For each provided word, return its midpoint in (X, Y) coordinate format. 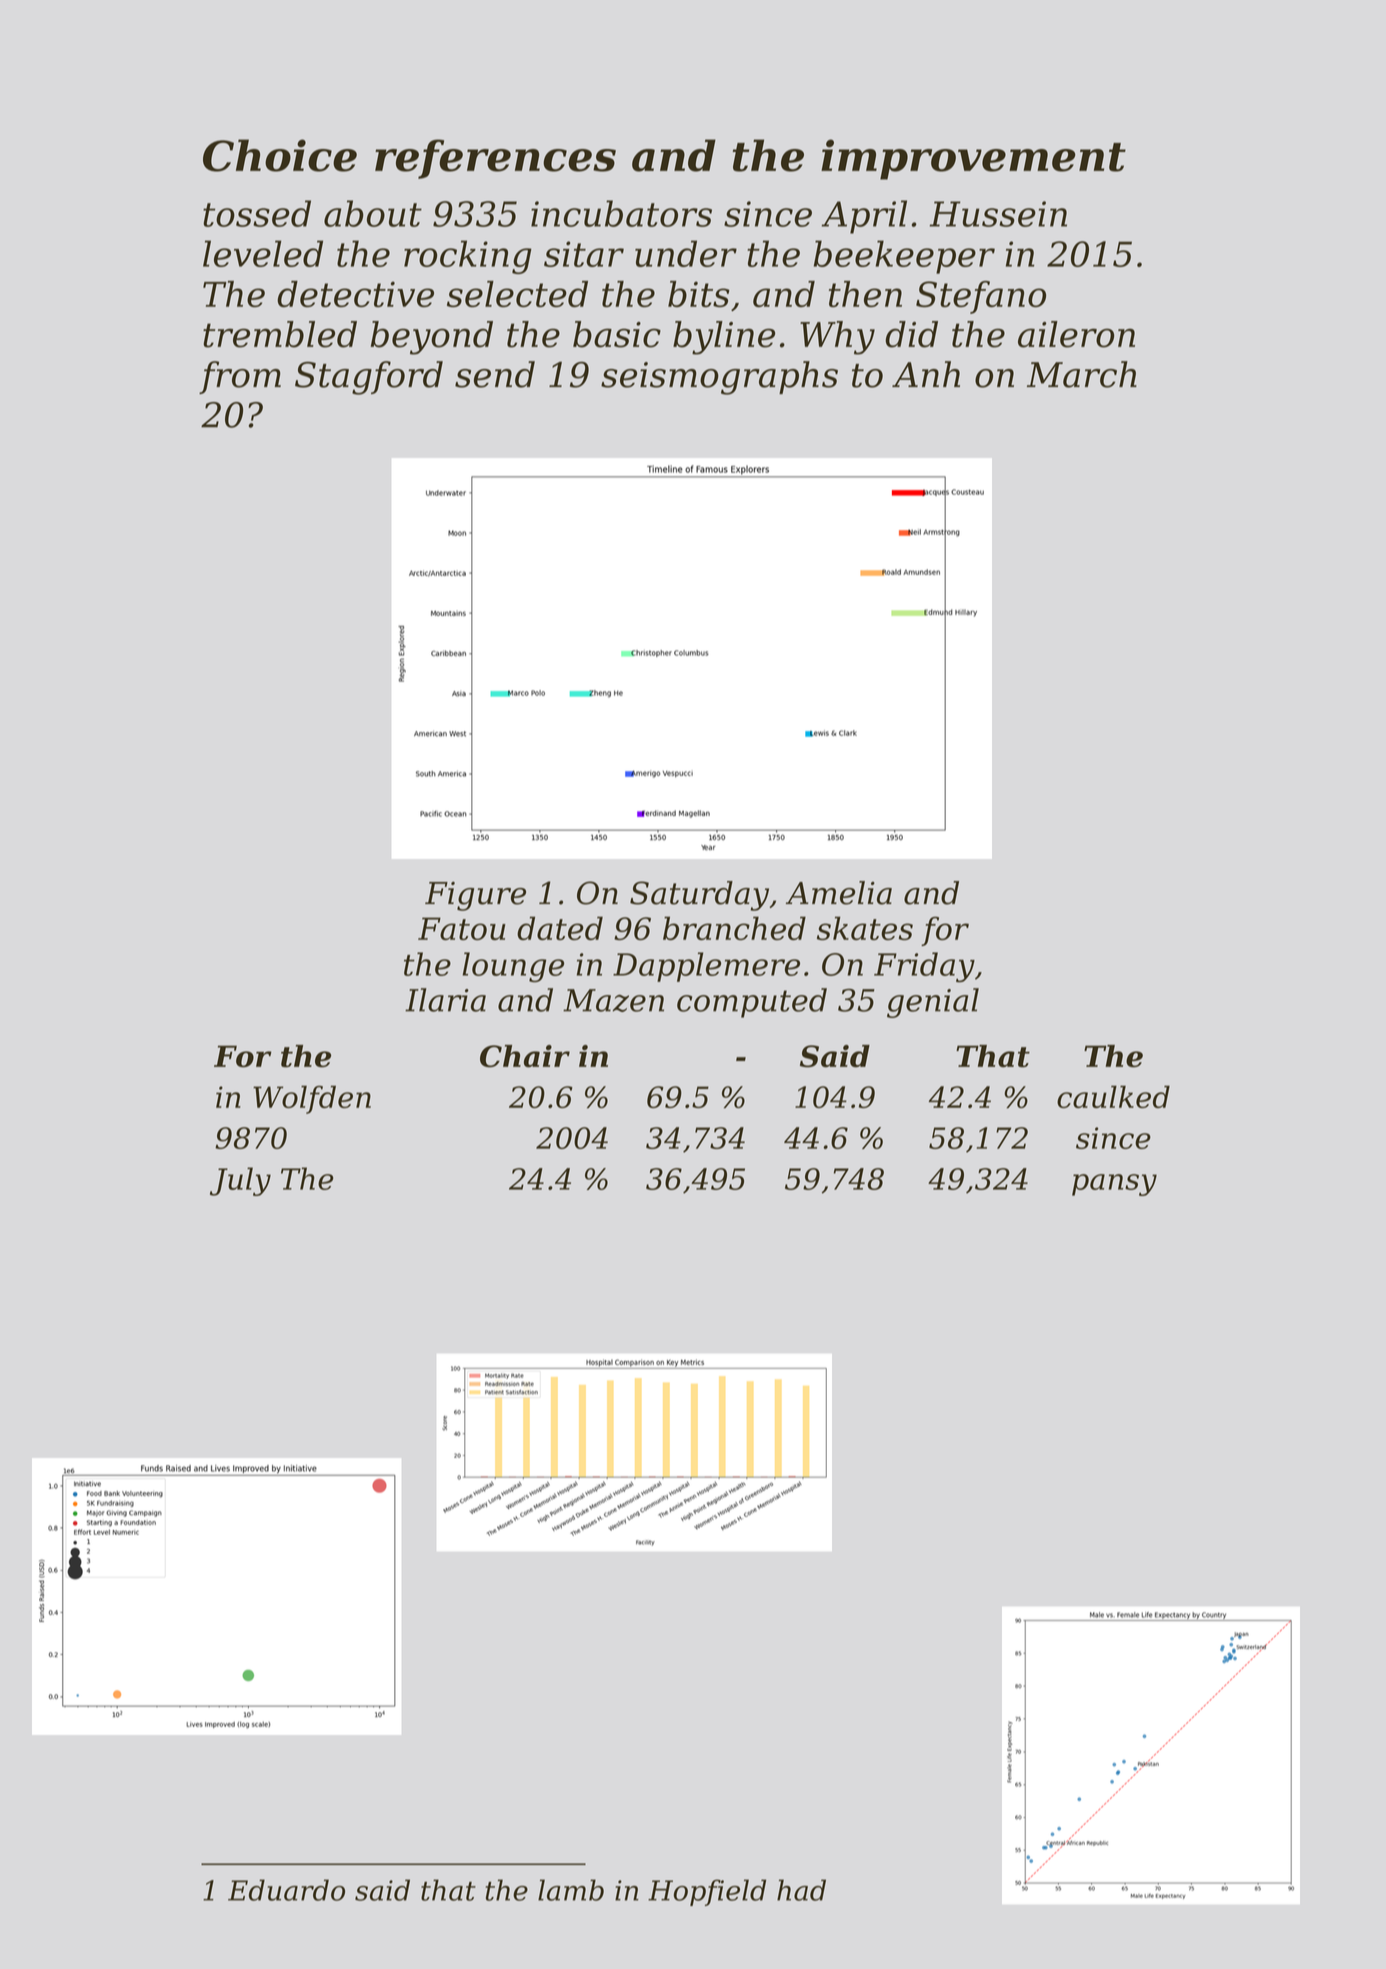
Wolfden (312, 1099)
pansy (1114, 1185)
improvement (973, 159)
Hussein (998, 214)
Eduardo (286, 1890)
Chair (525, 1056)
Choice (280, 155)
